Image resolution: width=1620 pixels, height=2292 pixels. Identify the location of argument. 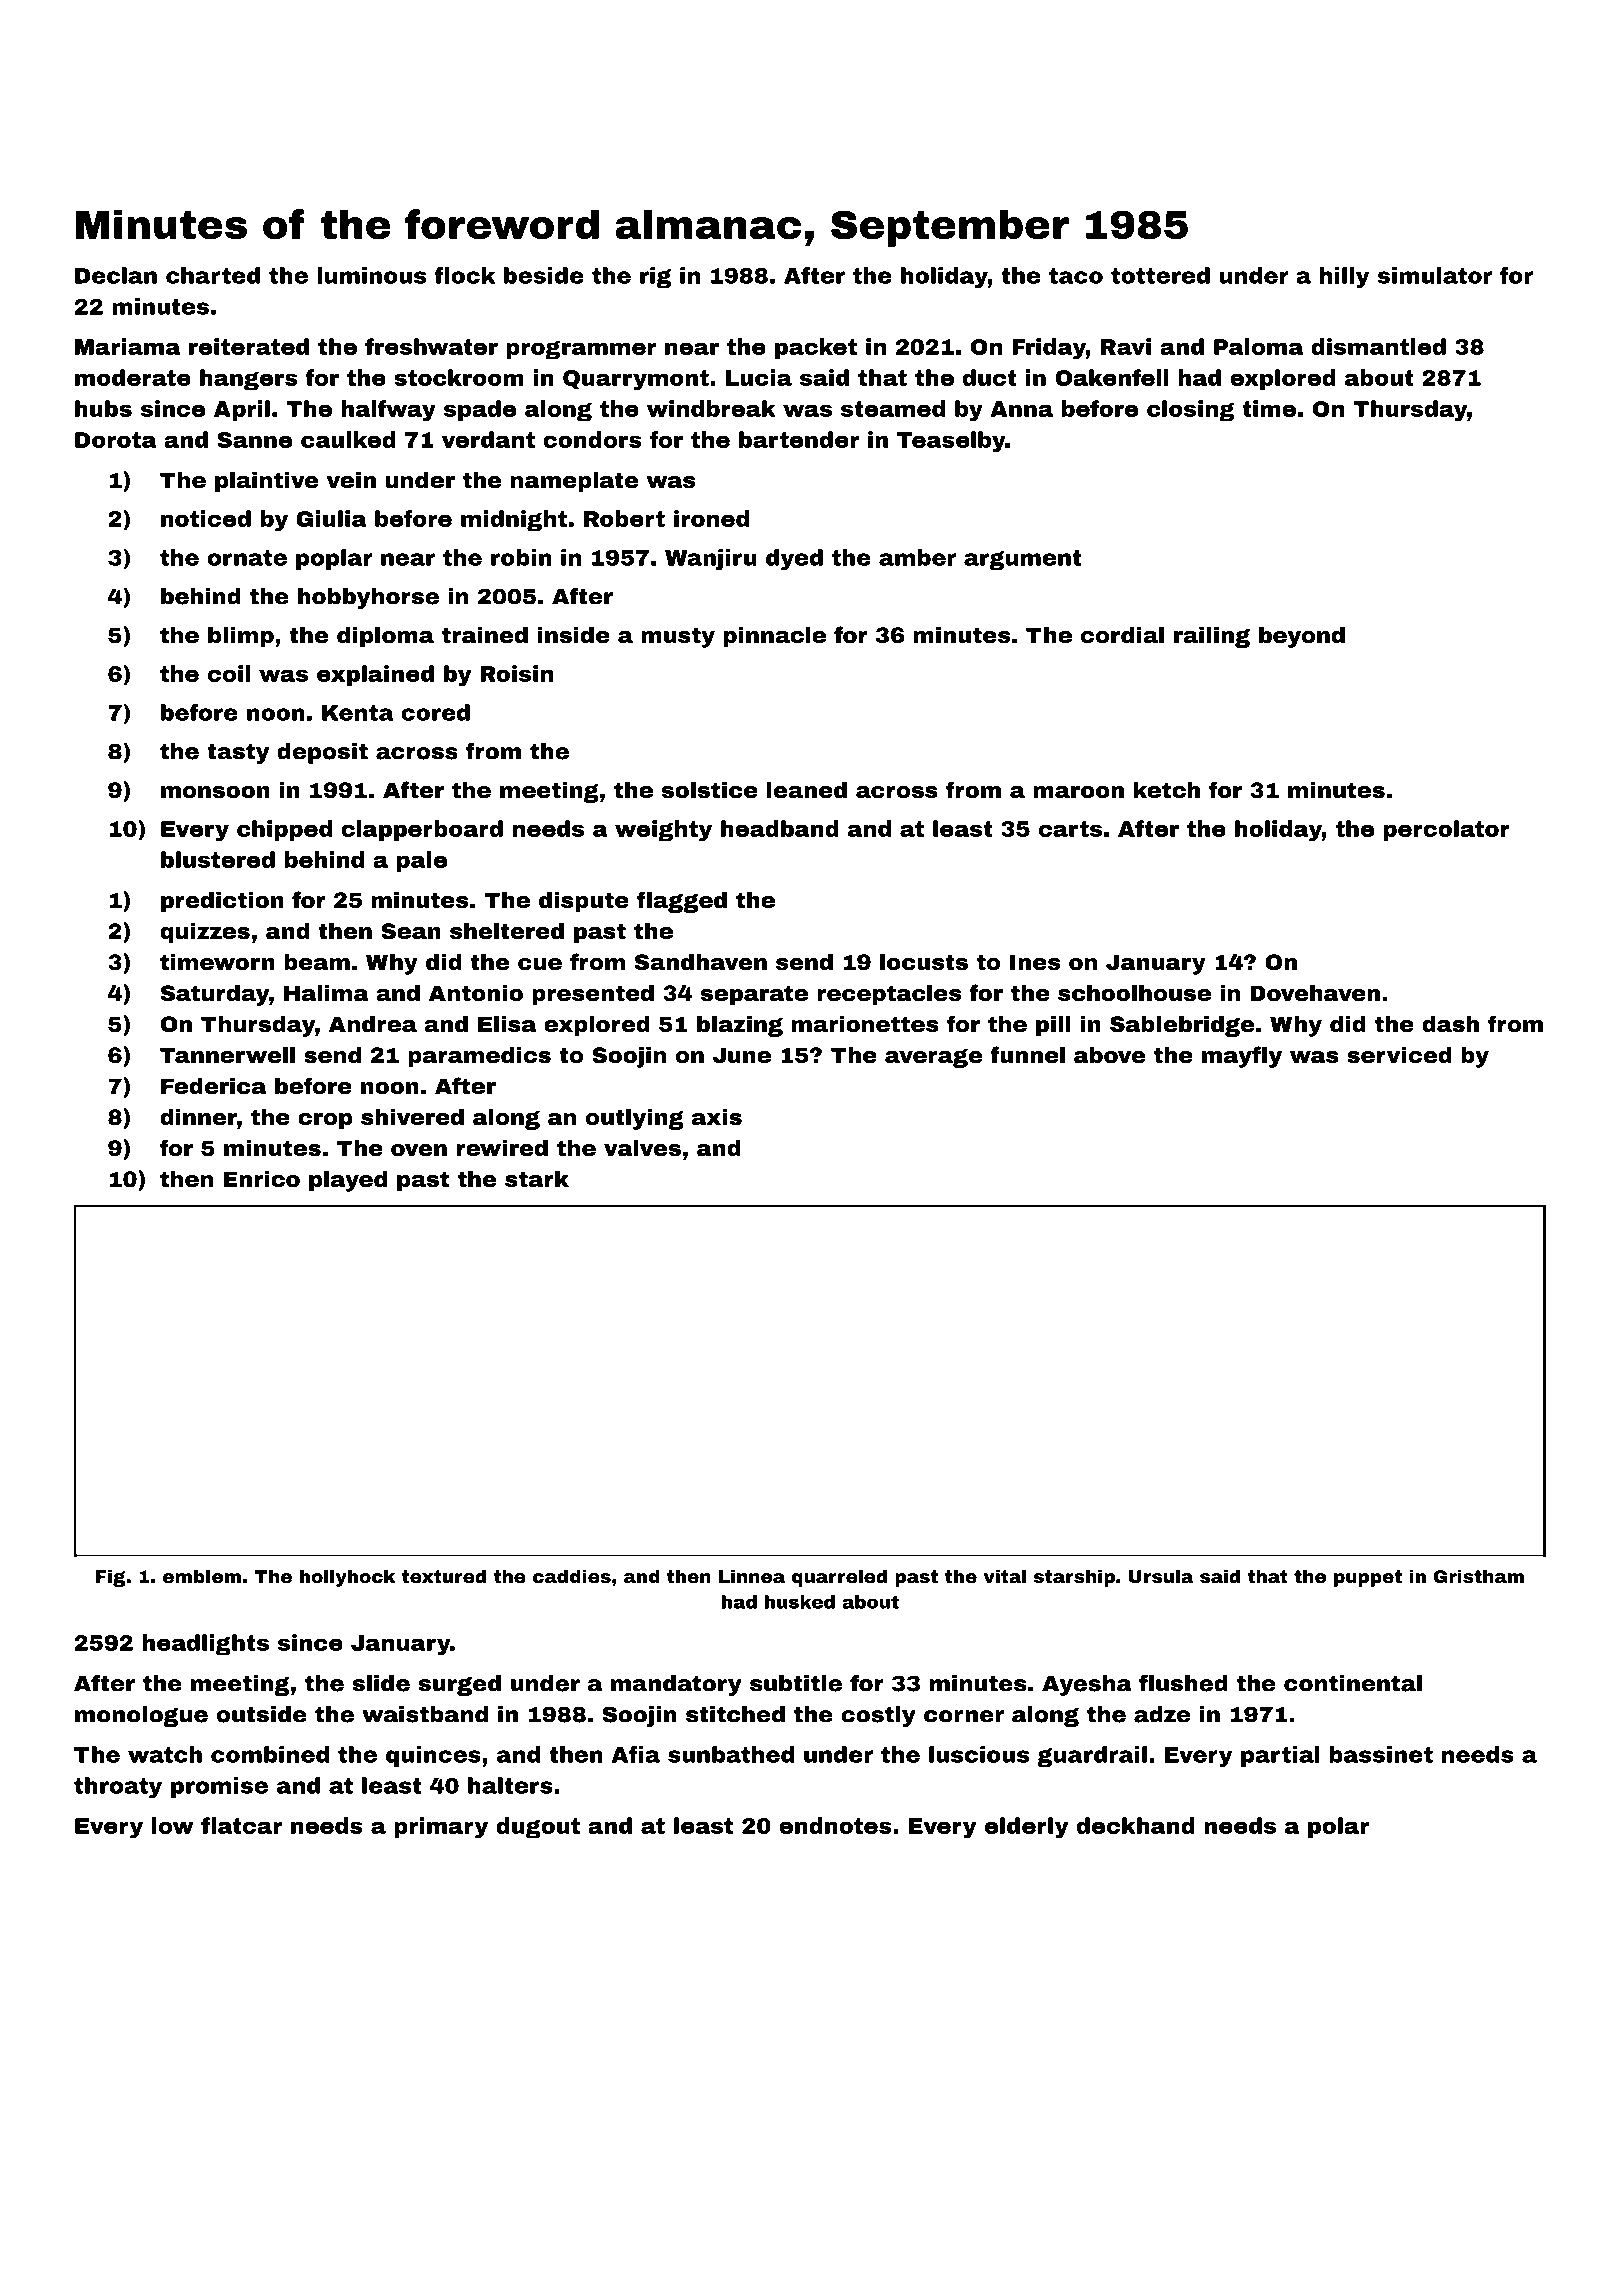
(1023, 560).
